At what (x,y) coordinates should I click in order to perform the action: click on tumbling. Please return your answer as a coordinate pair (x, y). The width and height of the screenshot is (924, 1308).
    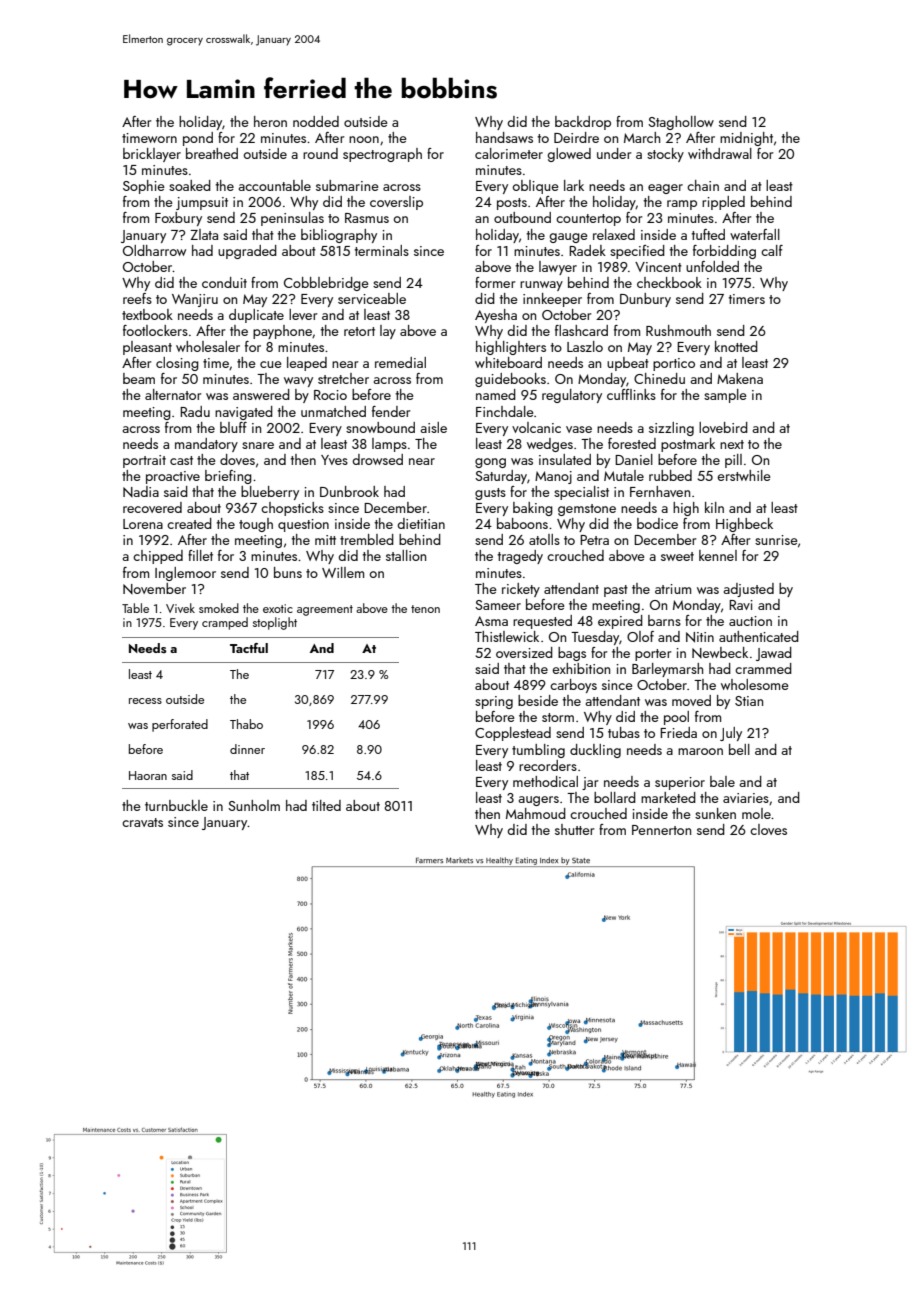
    Looking at the image, I should click on (538, 751).
